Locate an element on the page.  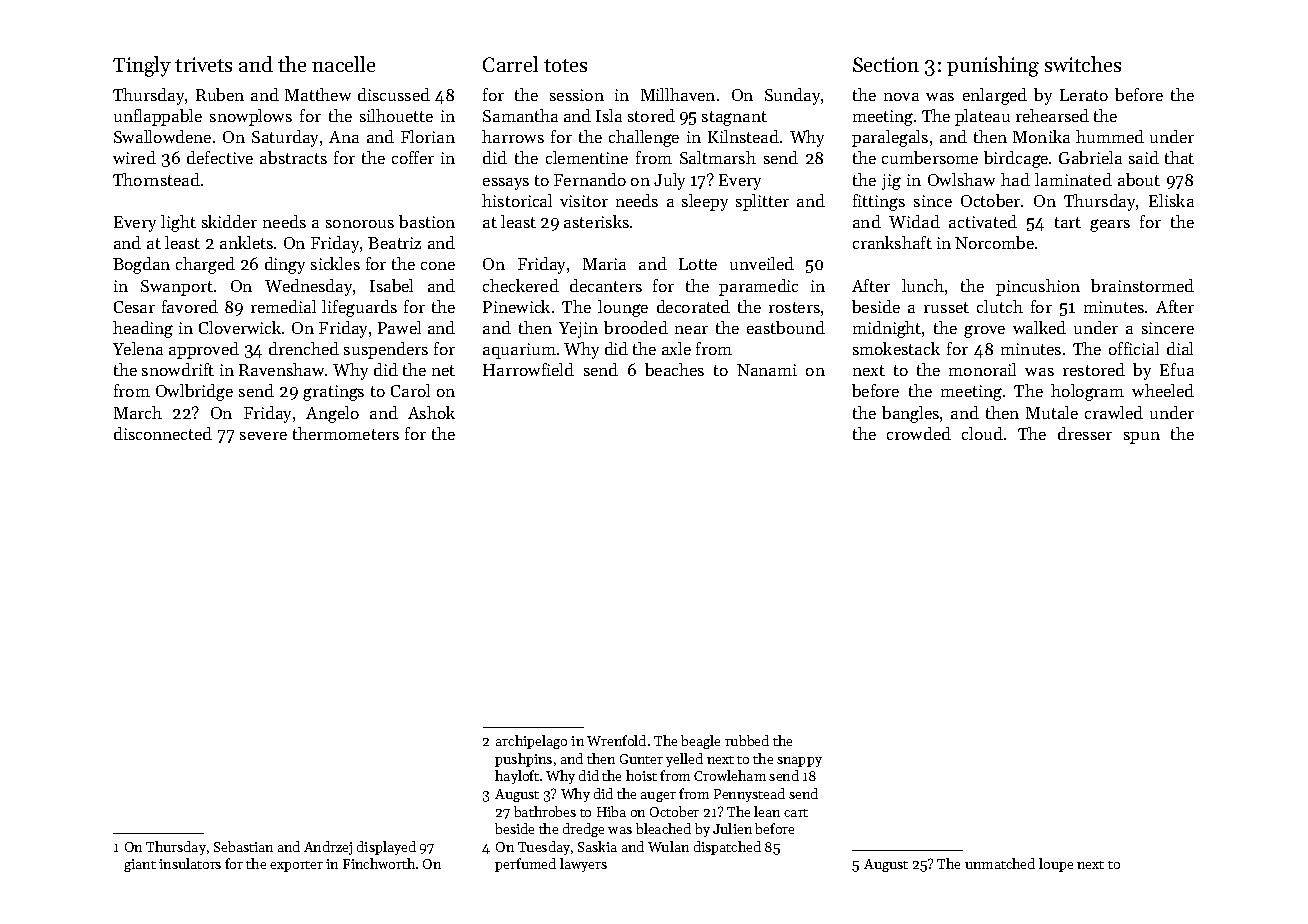
unflappable is located at coordinates (158, 117).
